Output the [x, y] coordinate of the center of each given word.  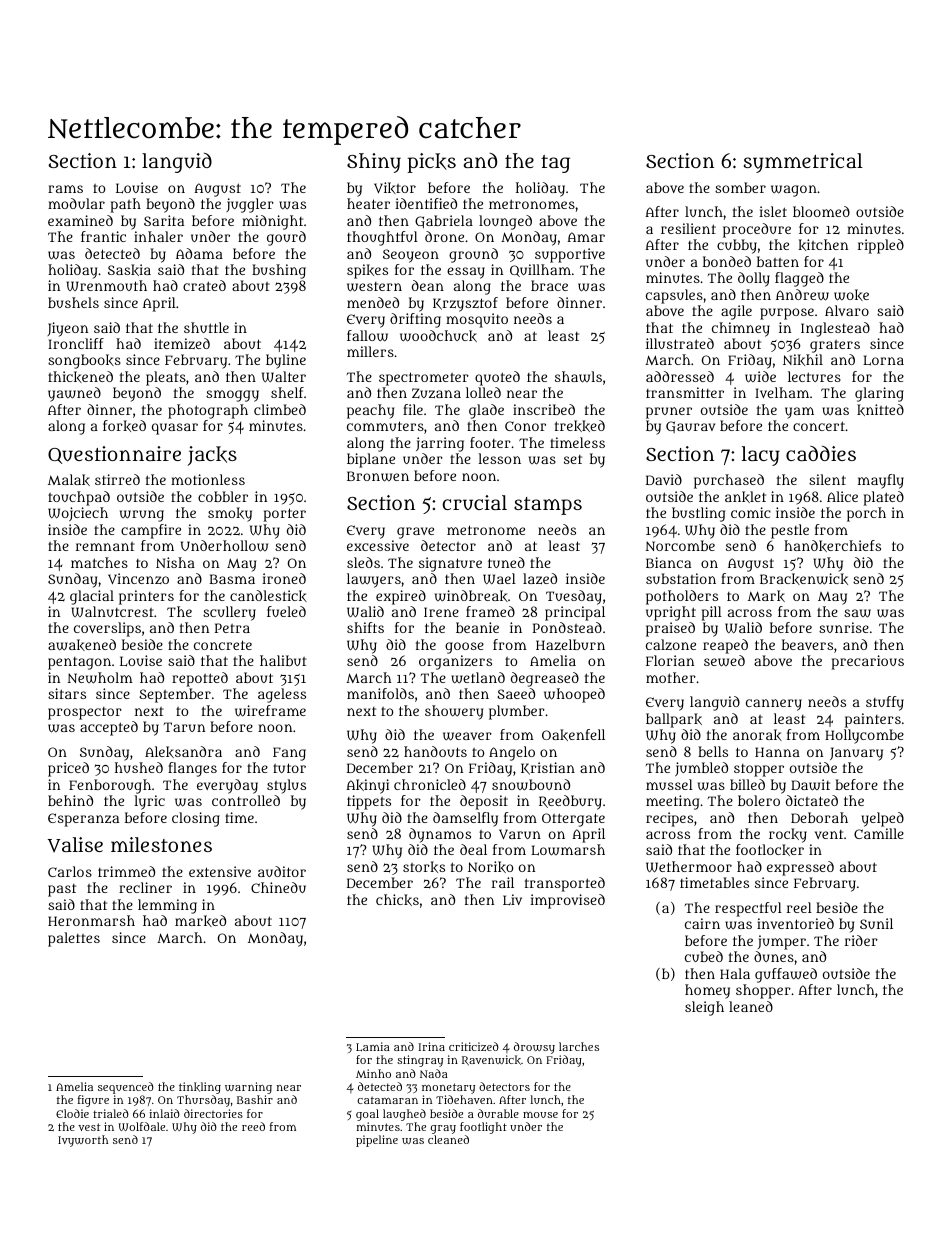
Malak [69, 480]
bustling [698, 514]
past [62, 890]
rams [65, 189]
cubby [737, 246]
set [573, 459]
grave [415, 533]
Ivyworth [83, 1141]
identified [426, 203]
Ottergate [573, 820]
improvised [567, 901]
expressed [800, 868]
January [856, 754]
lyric [149, 802]
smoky [230, 514]
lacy [761, 456]
